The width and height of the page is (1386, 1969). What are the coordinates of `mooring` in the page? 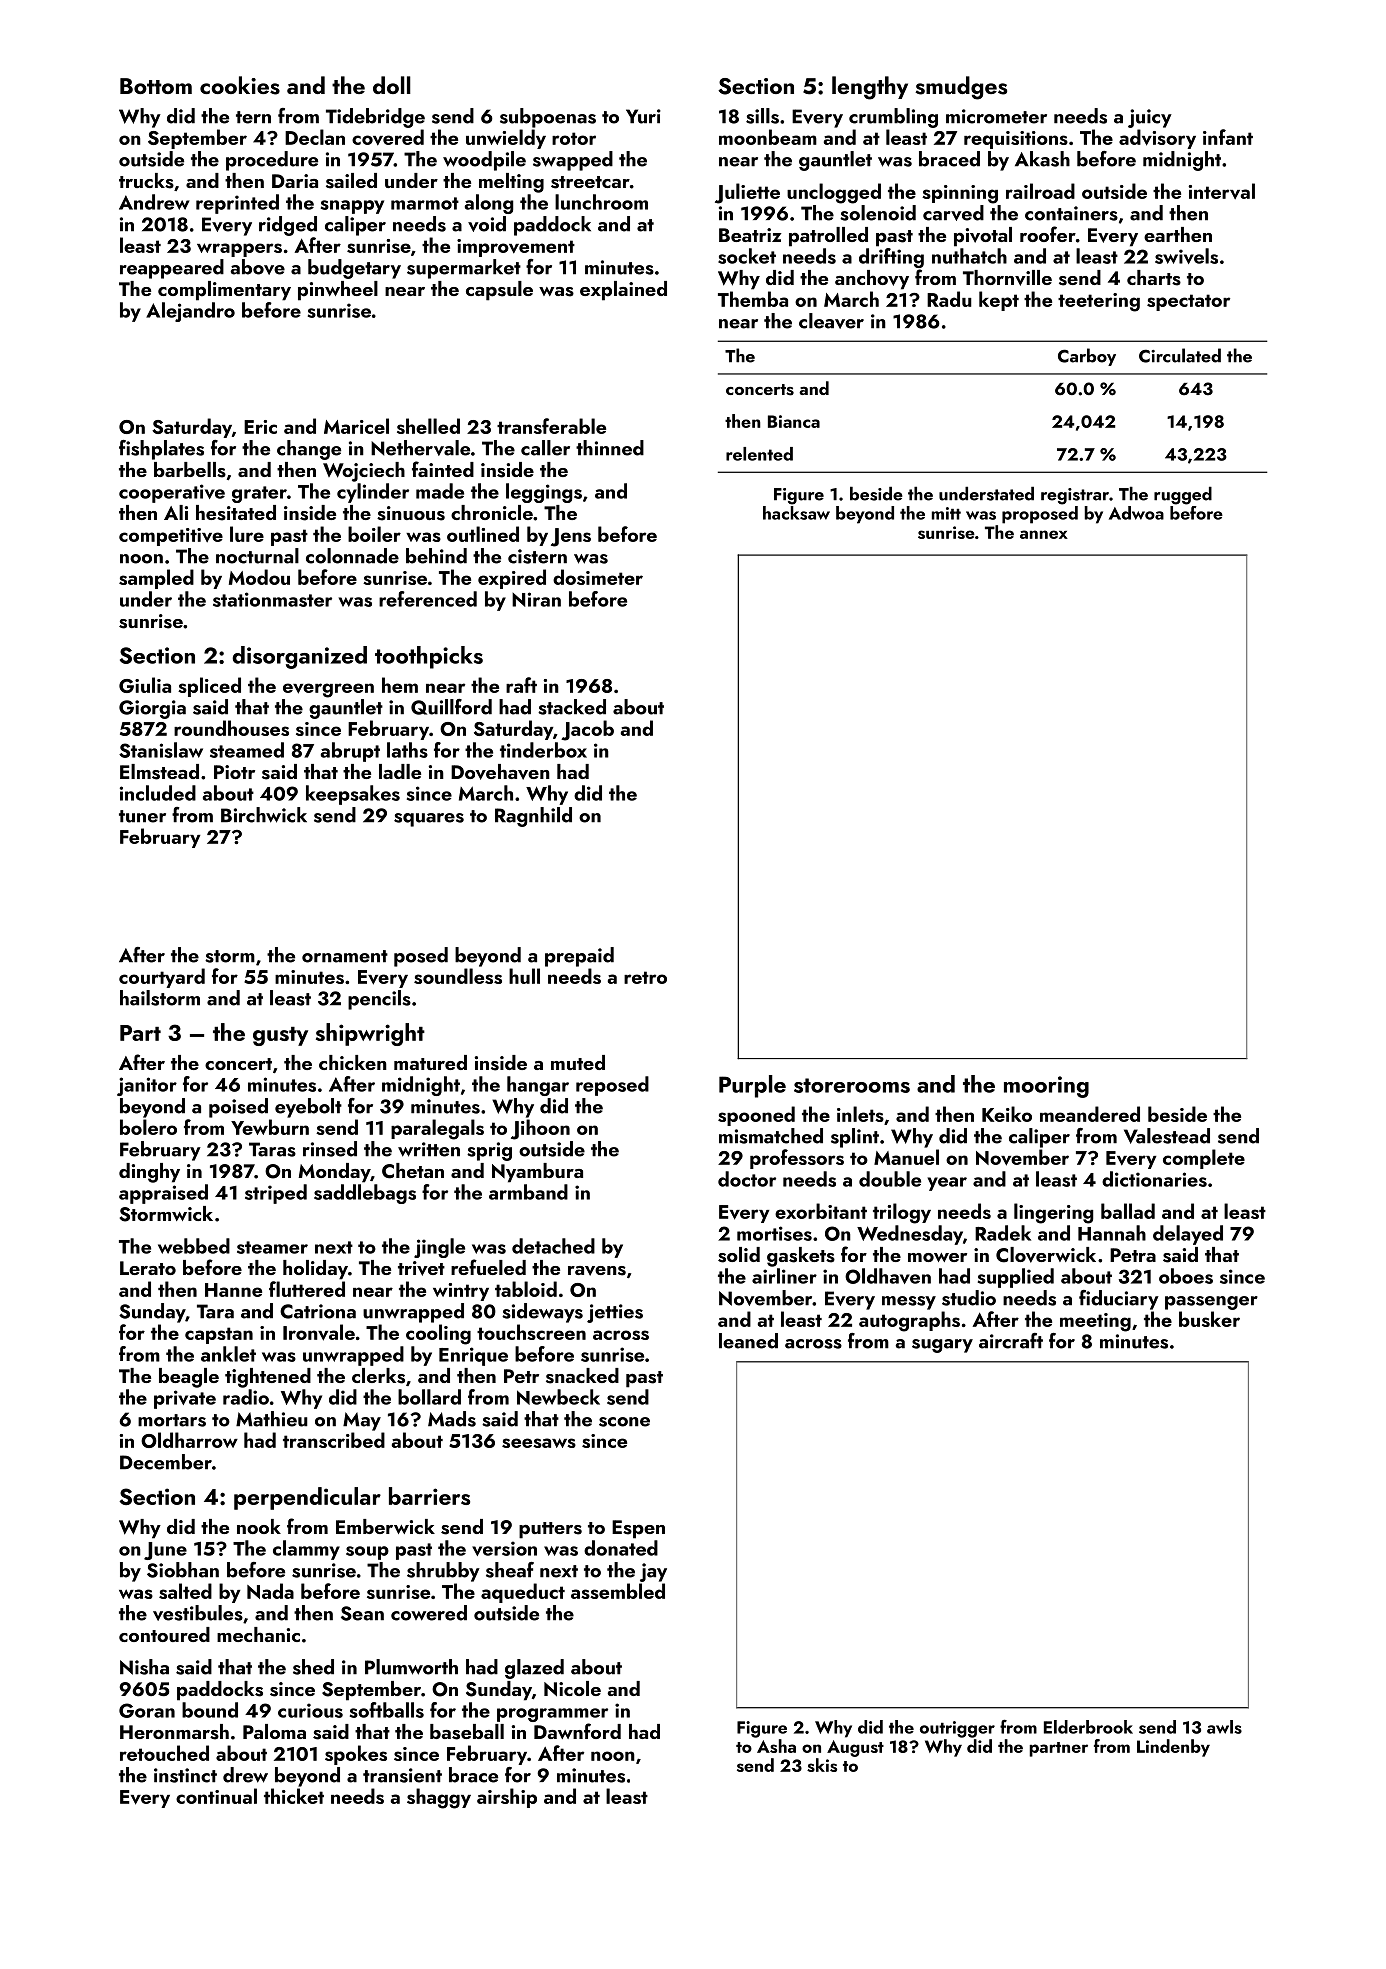 It's located at (1046, 1087).
